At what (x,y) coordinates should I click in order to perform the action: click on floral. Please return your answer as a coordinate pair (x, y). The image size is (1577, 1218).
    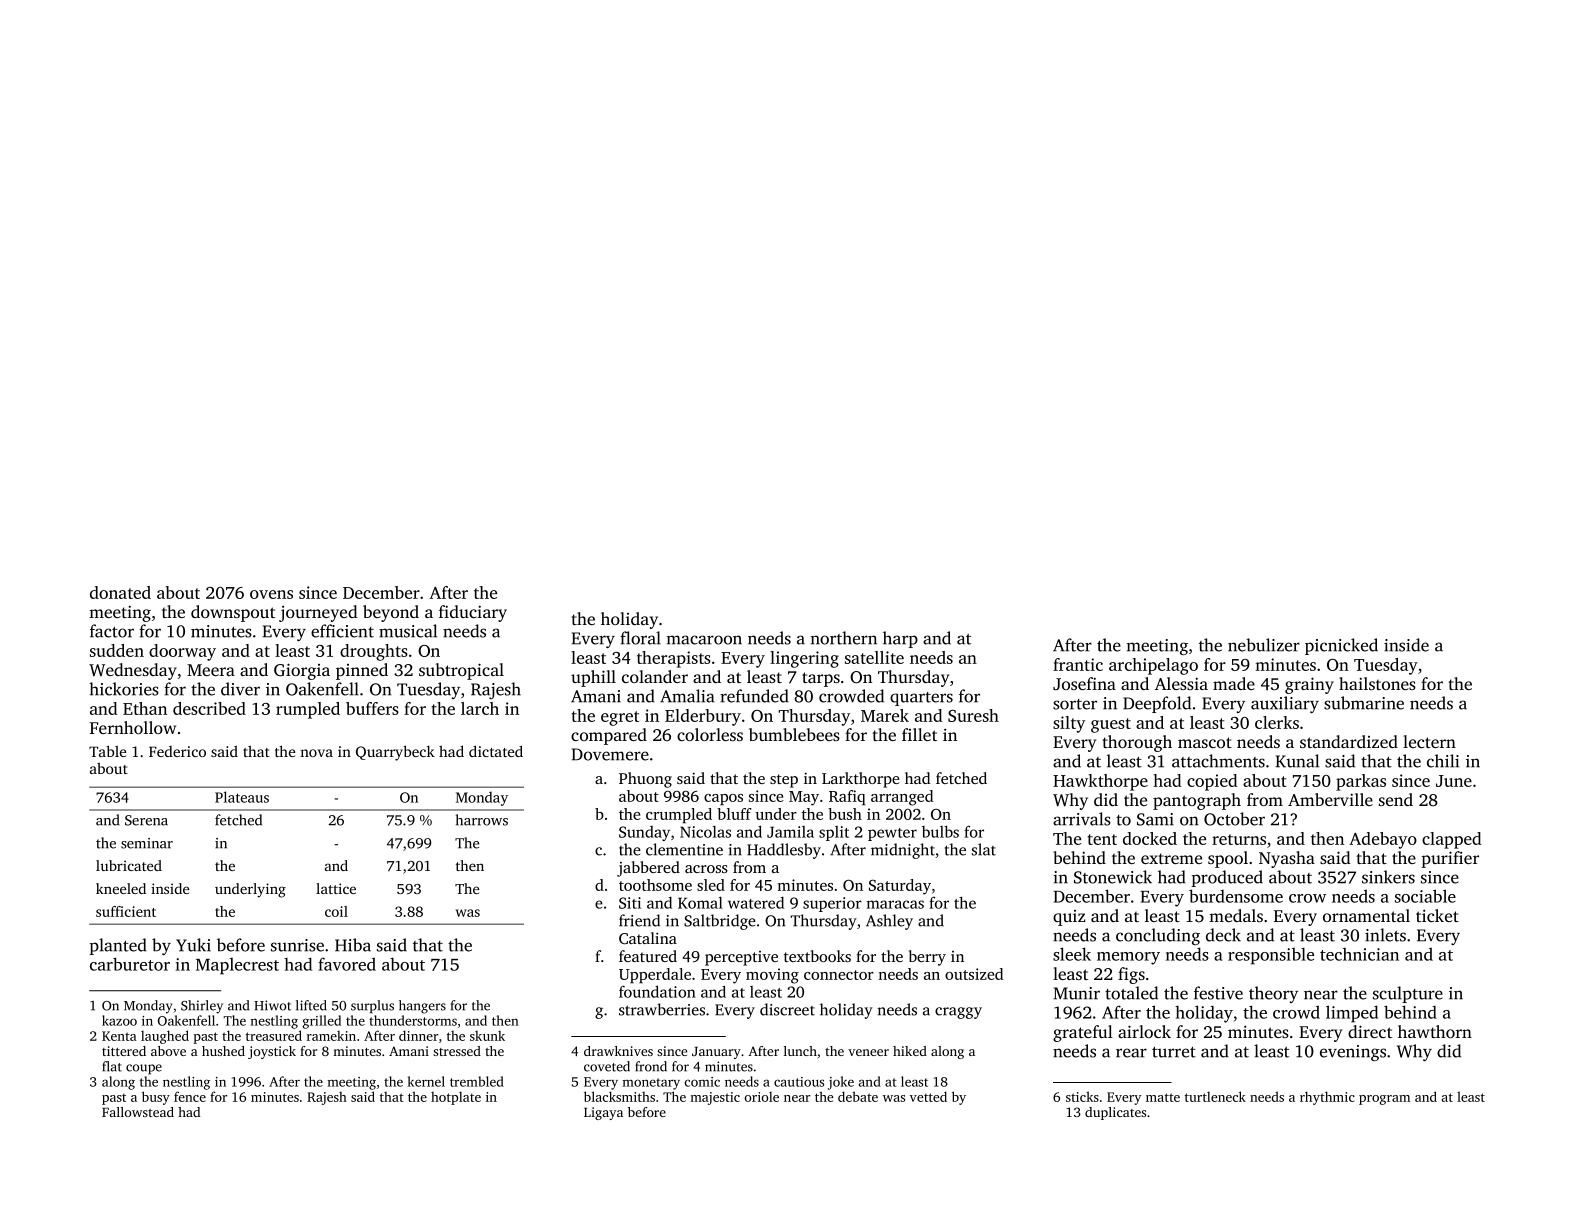
    Looking at the image, I should click on (640, 638).
